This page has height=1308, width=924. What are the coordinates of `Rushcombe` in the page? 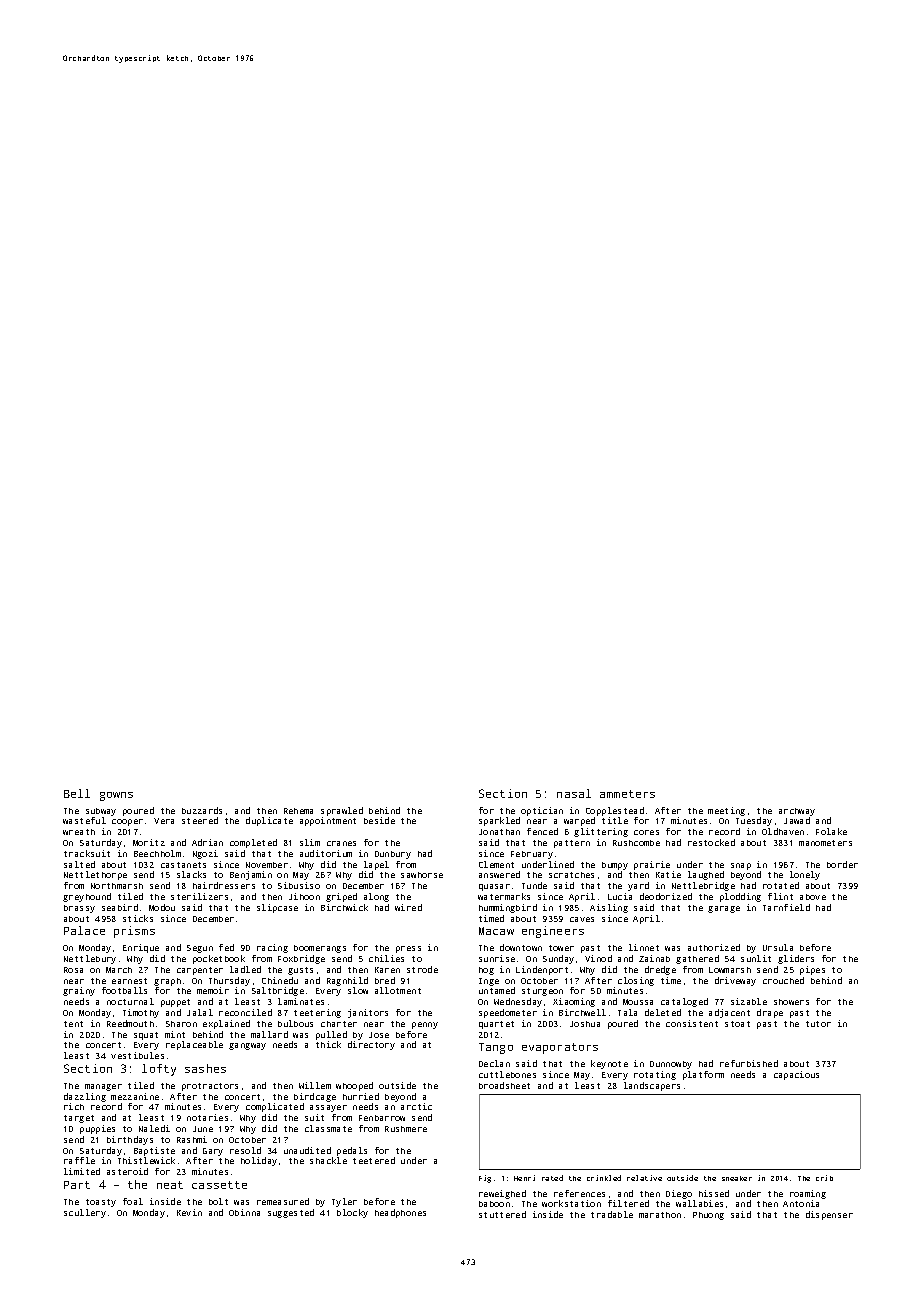 It's located at (636, 843).
